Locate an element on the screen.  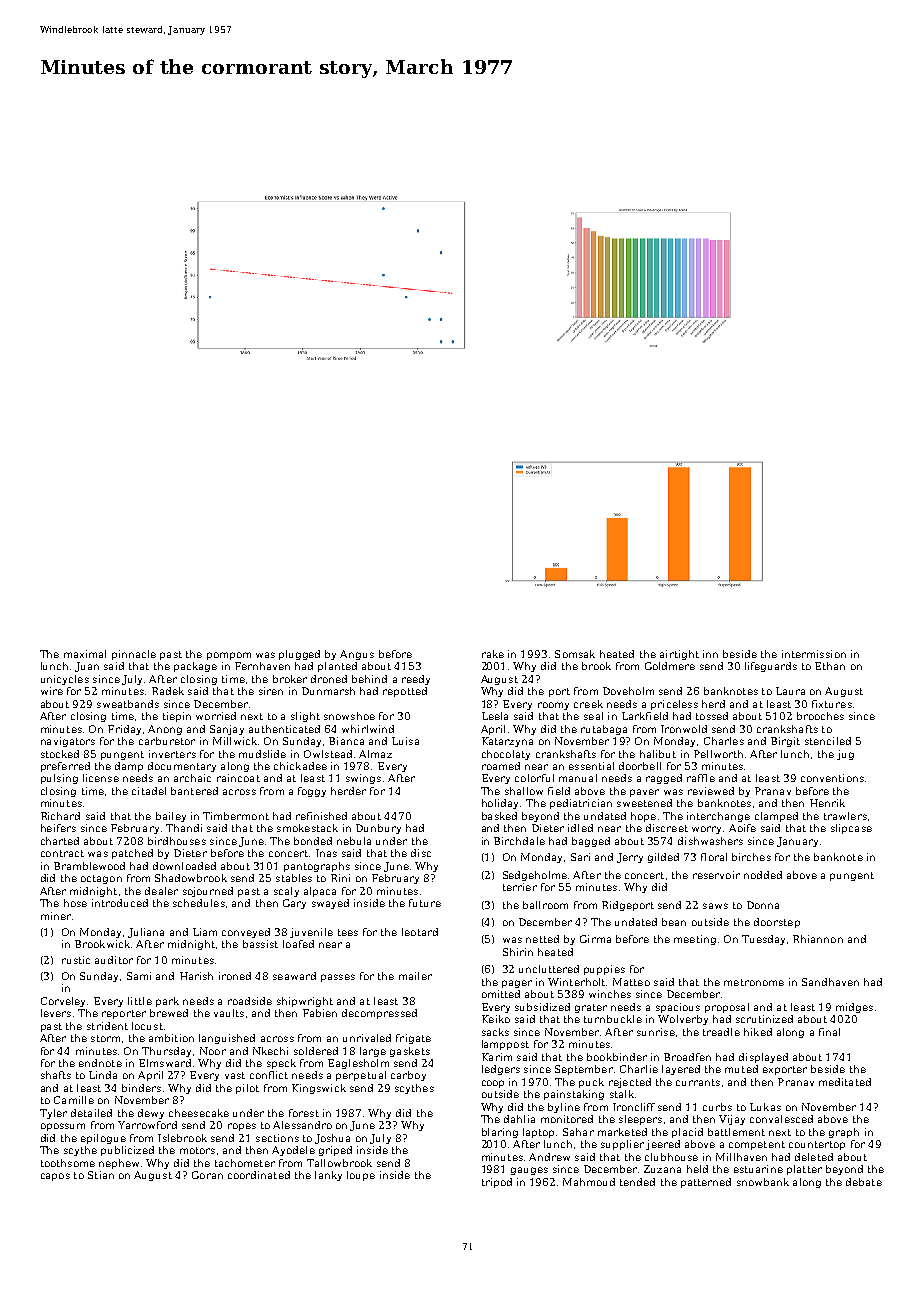
Angus is located at coordinates (357, 655).
